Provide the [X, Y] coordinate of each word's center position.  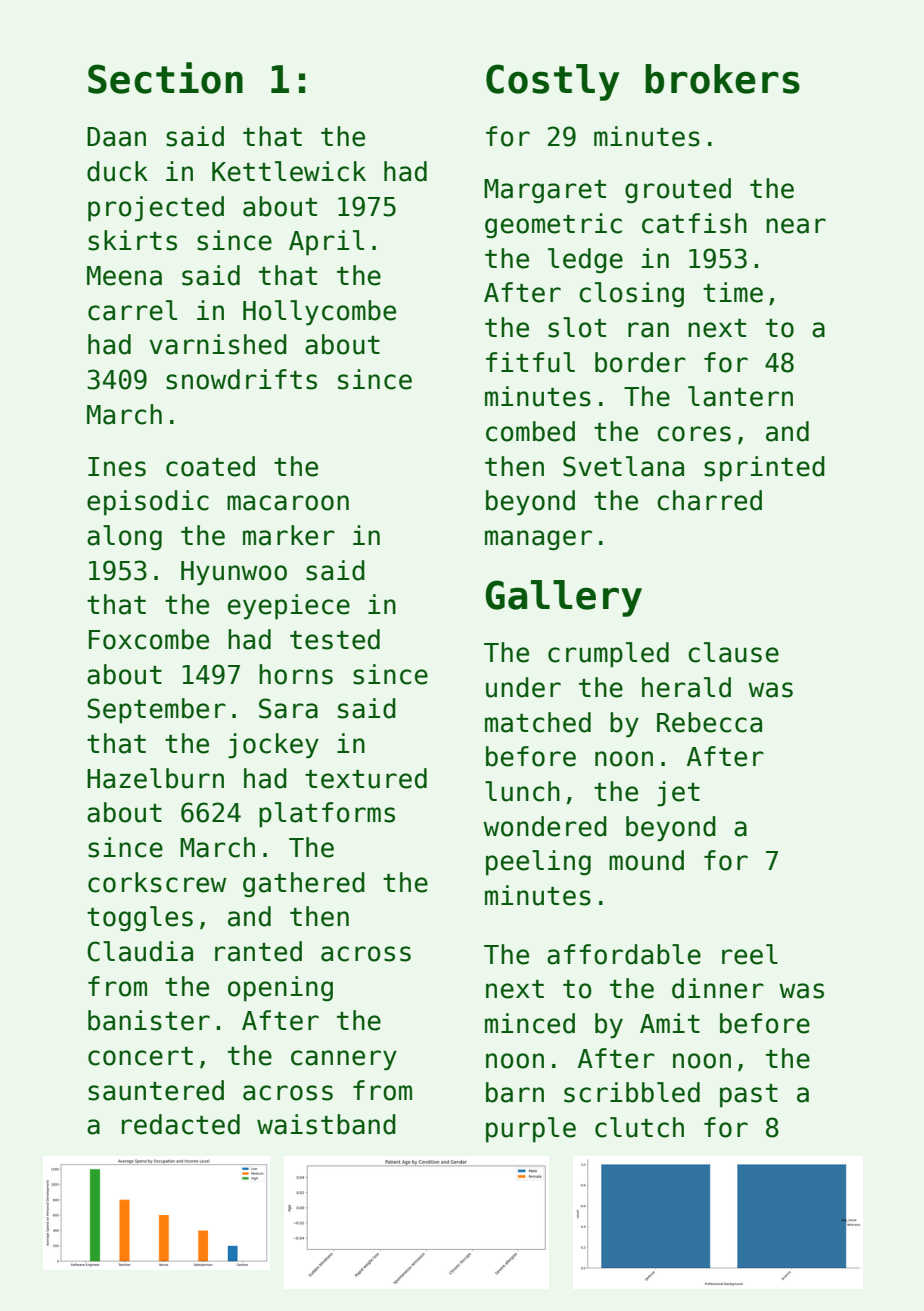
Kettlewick [289, 171]
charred [709, 500]
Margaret [545, 191]
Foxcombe [149, 639]
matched [538, 722]
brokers [722, 79]
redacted [181, 1124]
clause [733, 652]
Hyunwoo [234, 573]
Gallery [563, 598]
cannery [344, 1060]
